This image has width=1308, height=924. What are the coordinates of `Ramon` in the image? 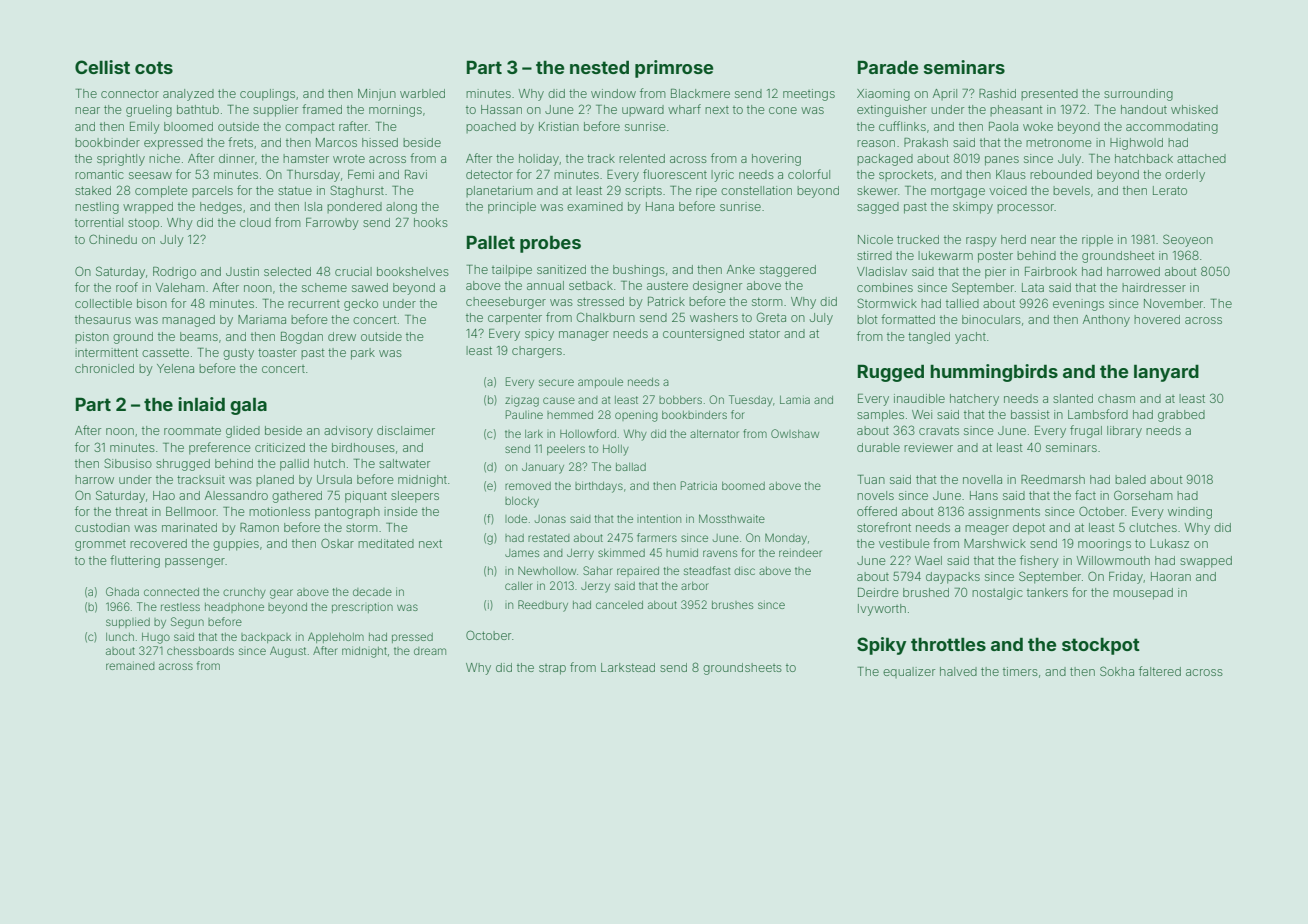 It's located at (259, 527).
